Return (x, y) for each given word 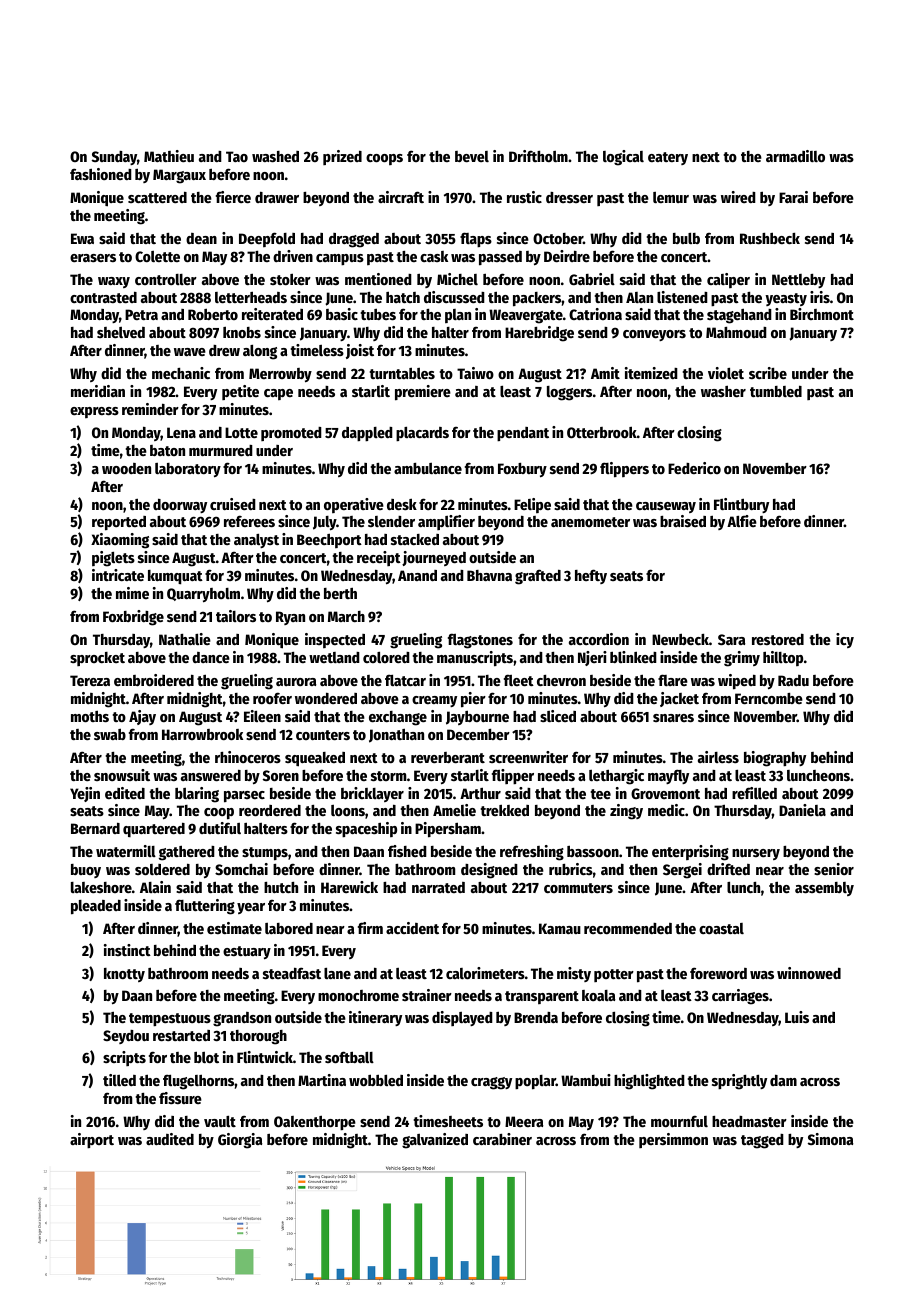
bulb (686, 238)
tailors (236, 616)
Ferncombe (769, 698)
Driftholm (538, 156)
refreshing (532, 853)
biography (775, 759)
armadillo (795, 156)
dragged (354, 240)
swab (110, 734)
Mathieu (169, 156)
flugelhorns (198, 1082)
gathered (187, 853)
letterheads (251, 297)
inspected (335, 640)
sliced (558, 716)
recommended (628, 928)
